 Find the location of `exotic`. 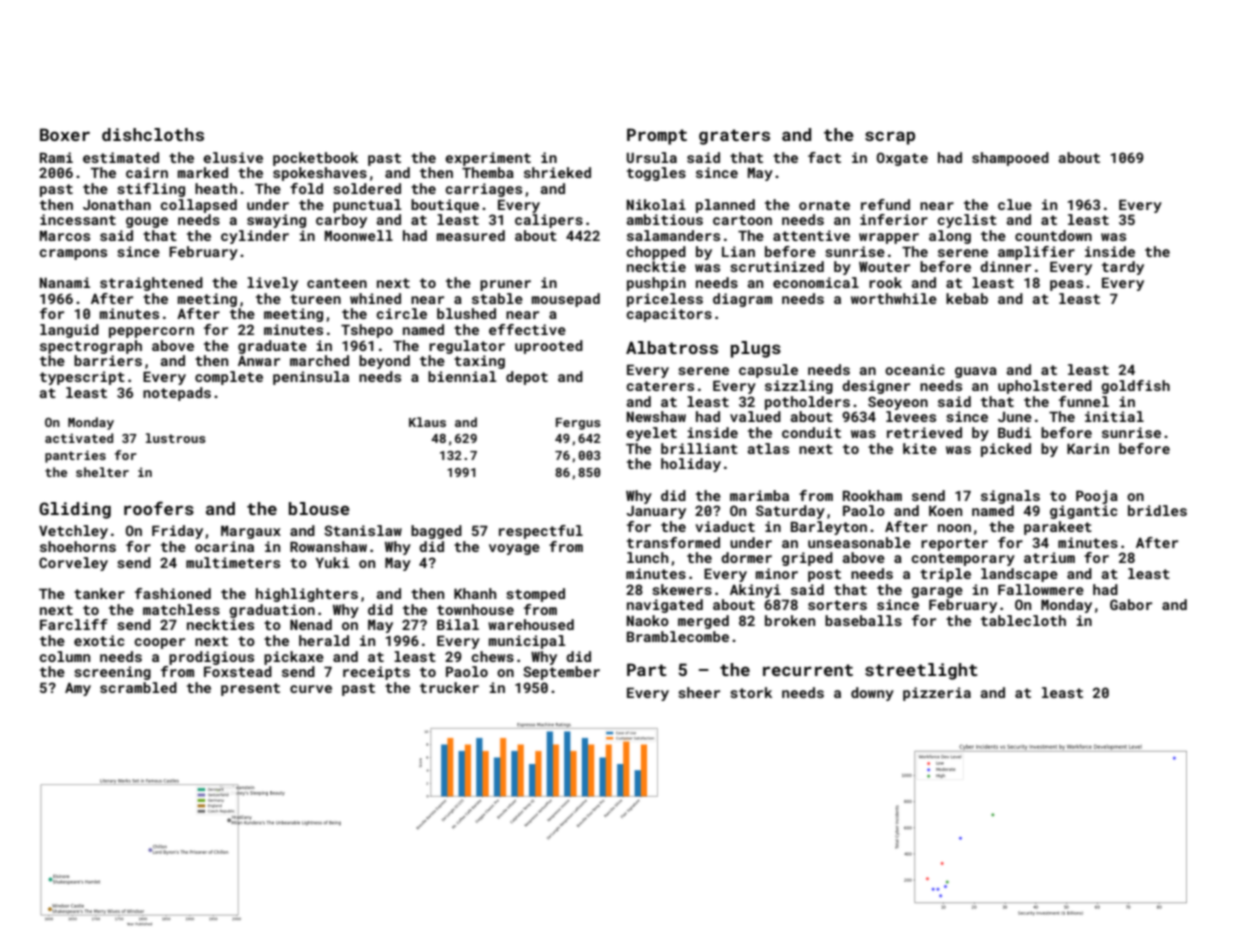

exotic is located at coordinates (99, 640).
